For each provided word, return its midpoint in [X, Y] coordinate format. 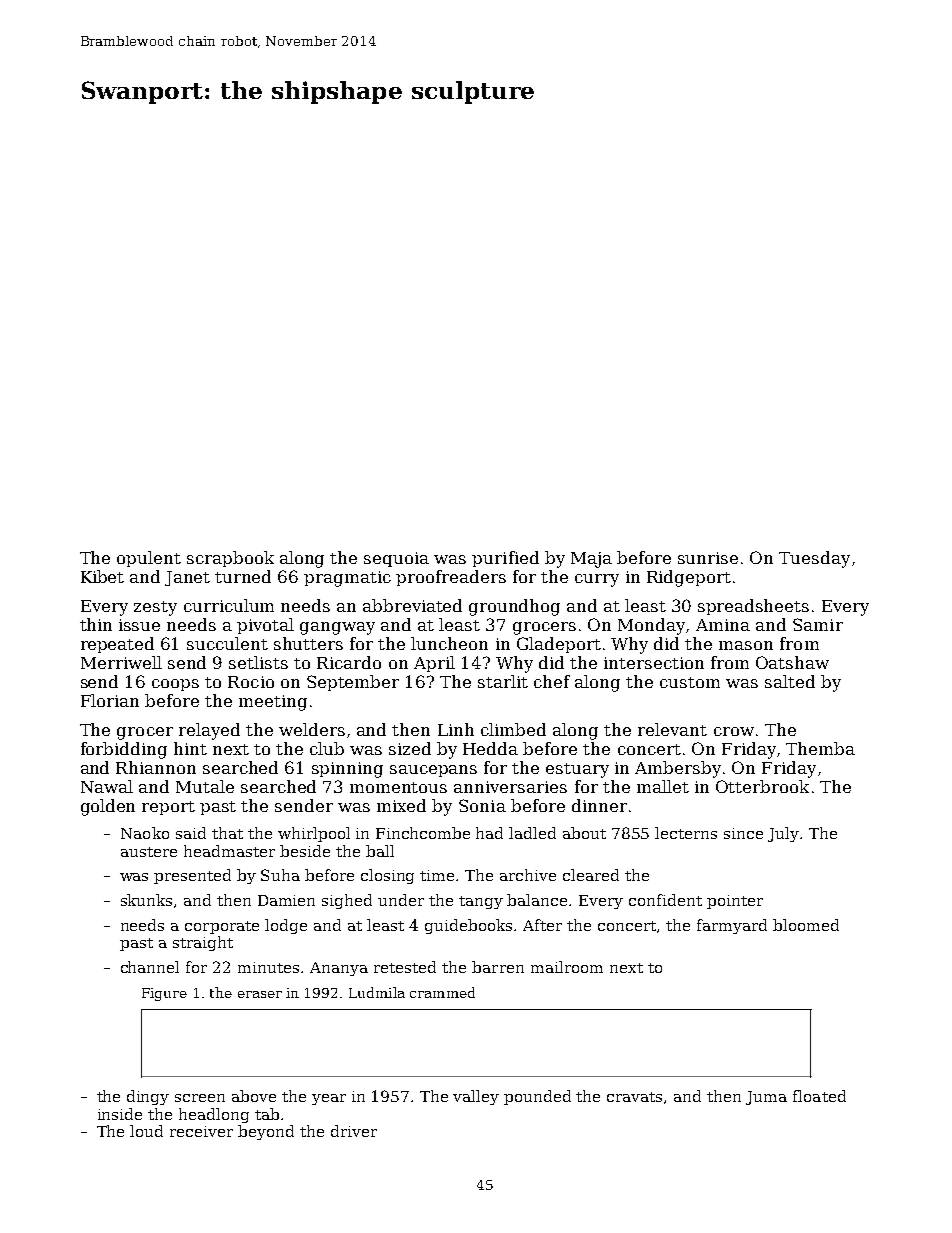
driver [354, 1131]
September [353, 683]
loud [146, 1131]
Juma [766, 1098]
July [783, 834]
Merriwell [121, 662]
